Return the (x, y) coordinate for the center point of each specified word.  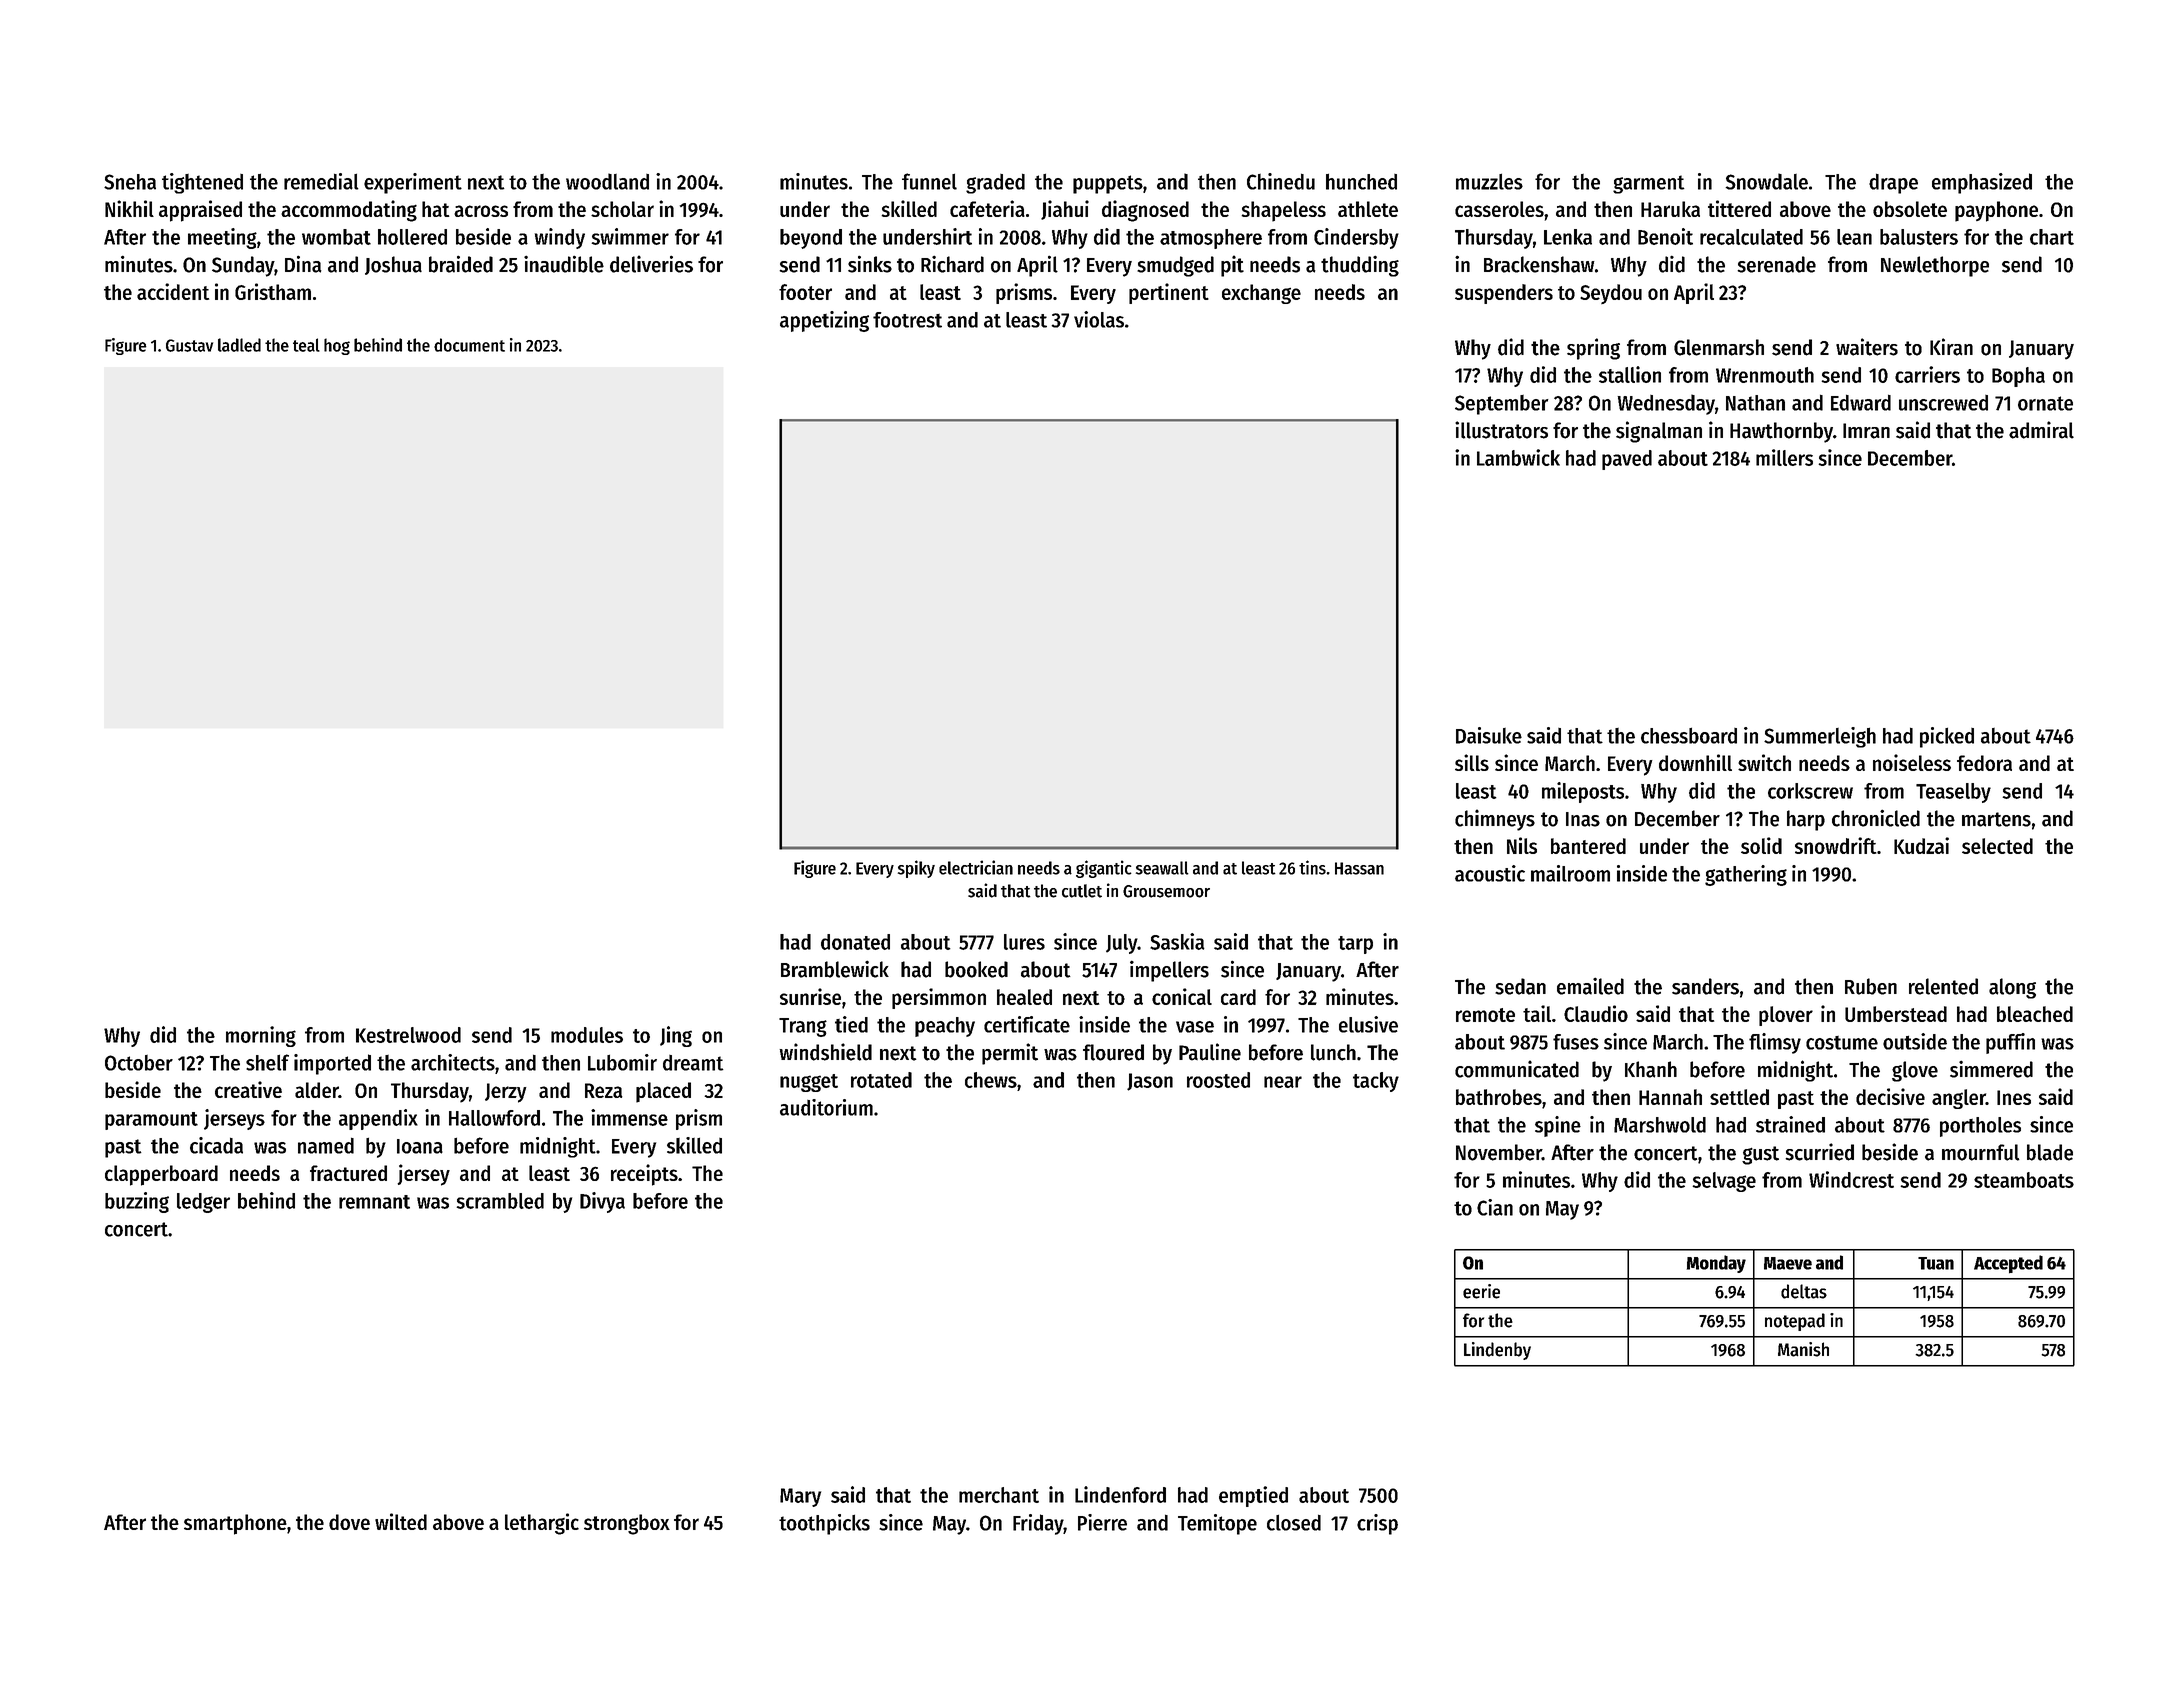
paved (1627, 460)
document (469, 345)
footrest (907, 320)
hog (337, 346)
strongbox (627, 1524)
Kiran (1951, 347)
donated (855, 942)
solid (1761, 845)
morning (261, 1036)
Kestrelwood (408, 1035)
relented (1943, 986)
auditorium (826, 1107)
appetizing (824, 321)
